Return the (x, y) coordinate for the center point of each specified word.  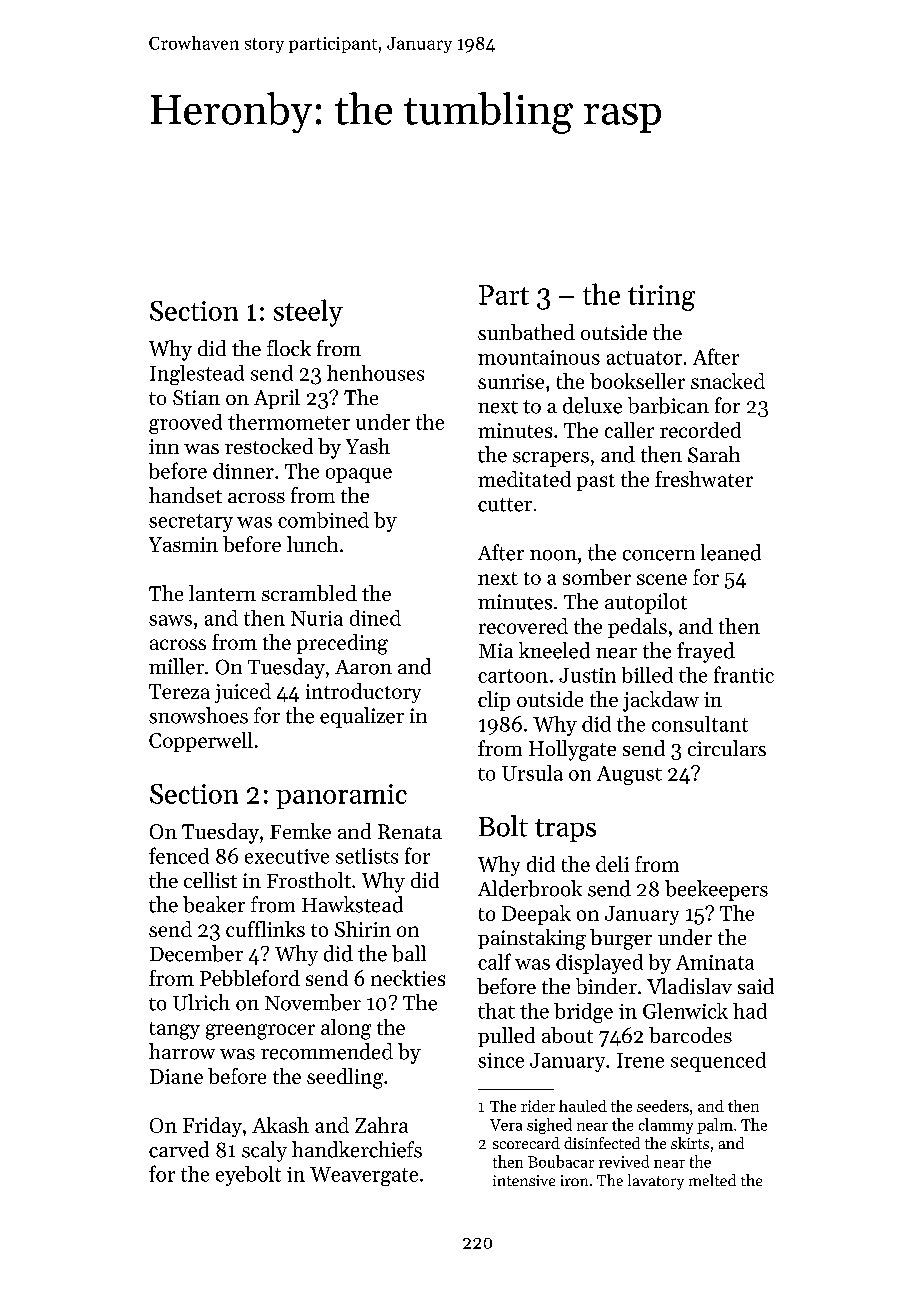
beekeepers (716, 890)
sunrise (511, 381)
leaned (731, 552)
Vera (506, 1125)
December (196, 953)
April (277, 399)
